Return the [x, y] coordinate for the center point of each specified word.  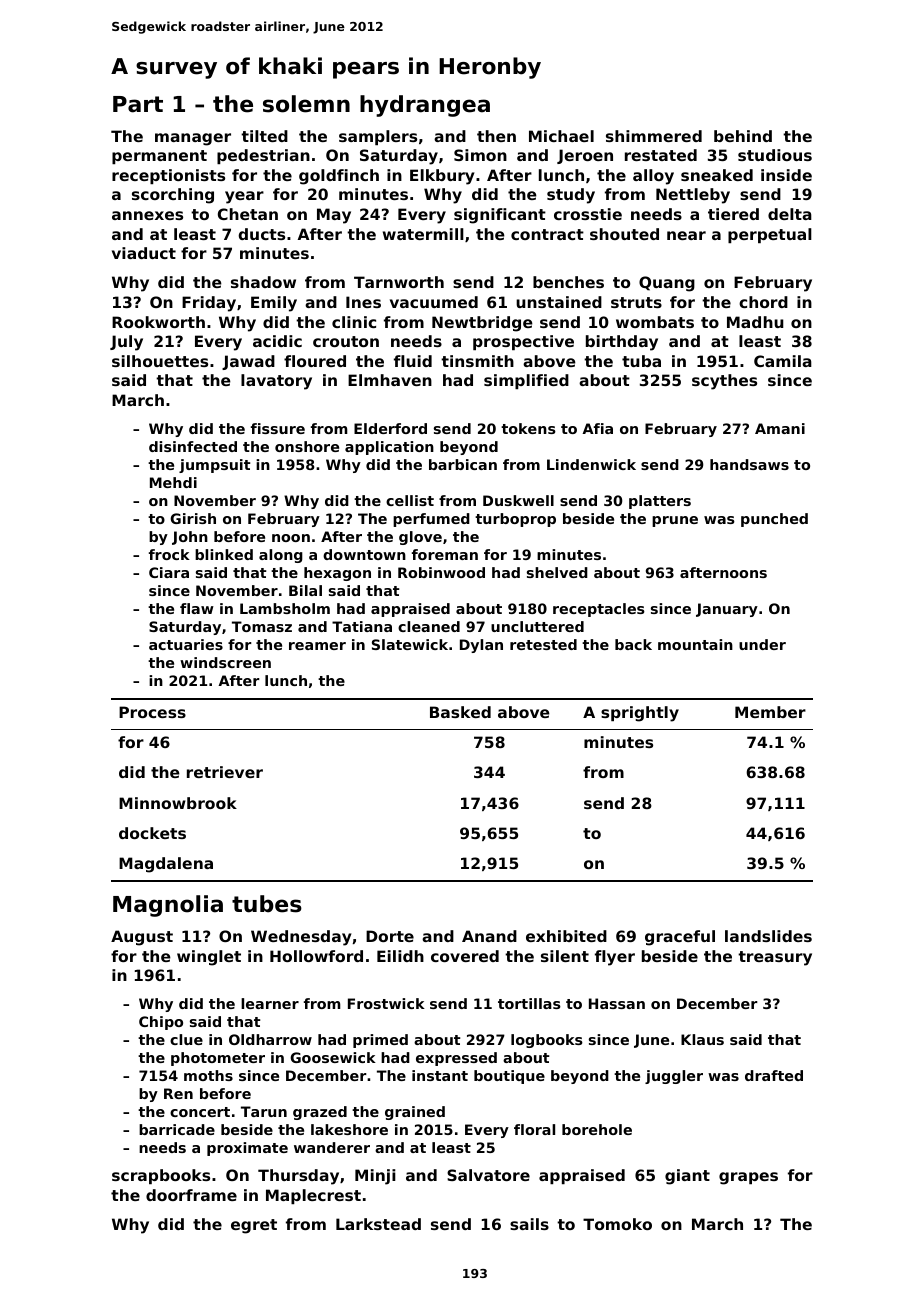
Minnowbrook [178, 803]
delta [790, 214]
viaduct [144, 253]
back [633, 644]
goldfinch [339, 177]
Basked [460, 712]
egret [254, 1226]
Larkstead [378, 1224]
